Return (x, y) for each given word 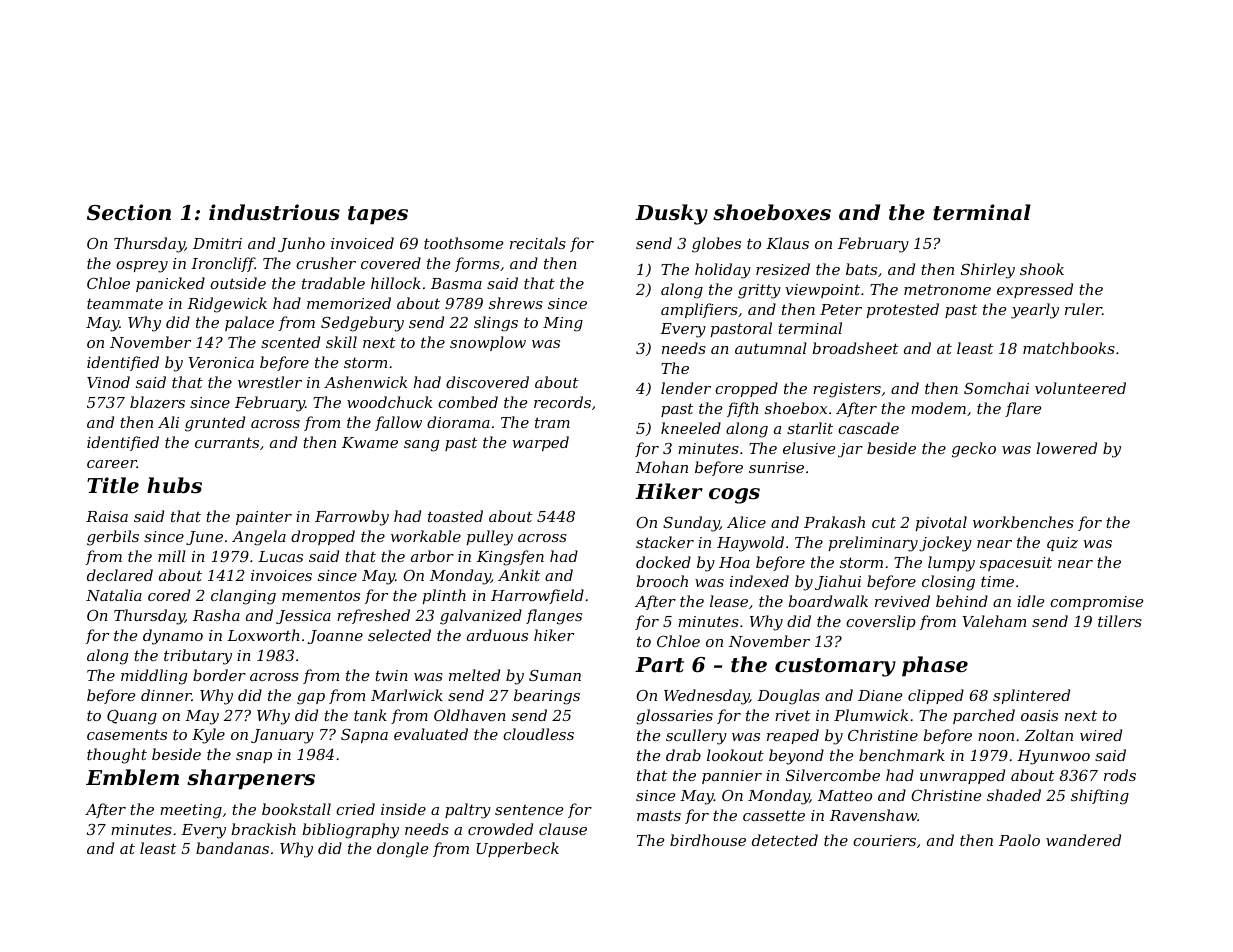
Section (129, 212)
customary (835, 667)
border (219, 675)
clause (563, 829)
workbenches (1023, 522)
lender (686, 388)
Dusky (671, 214)
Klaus (787, 243)
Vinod (108, 382)
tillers (1120, 621)
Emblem (132, 777)
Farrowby (352, 518)
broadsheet (855, 348)
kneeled (691, 428)
